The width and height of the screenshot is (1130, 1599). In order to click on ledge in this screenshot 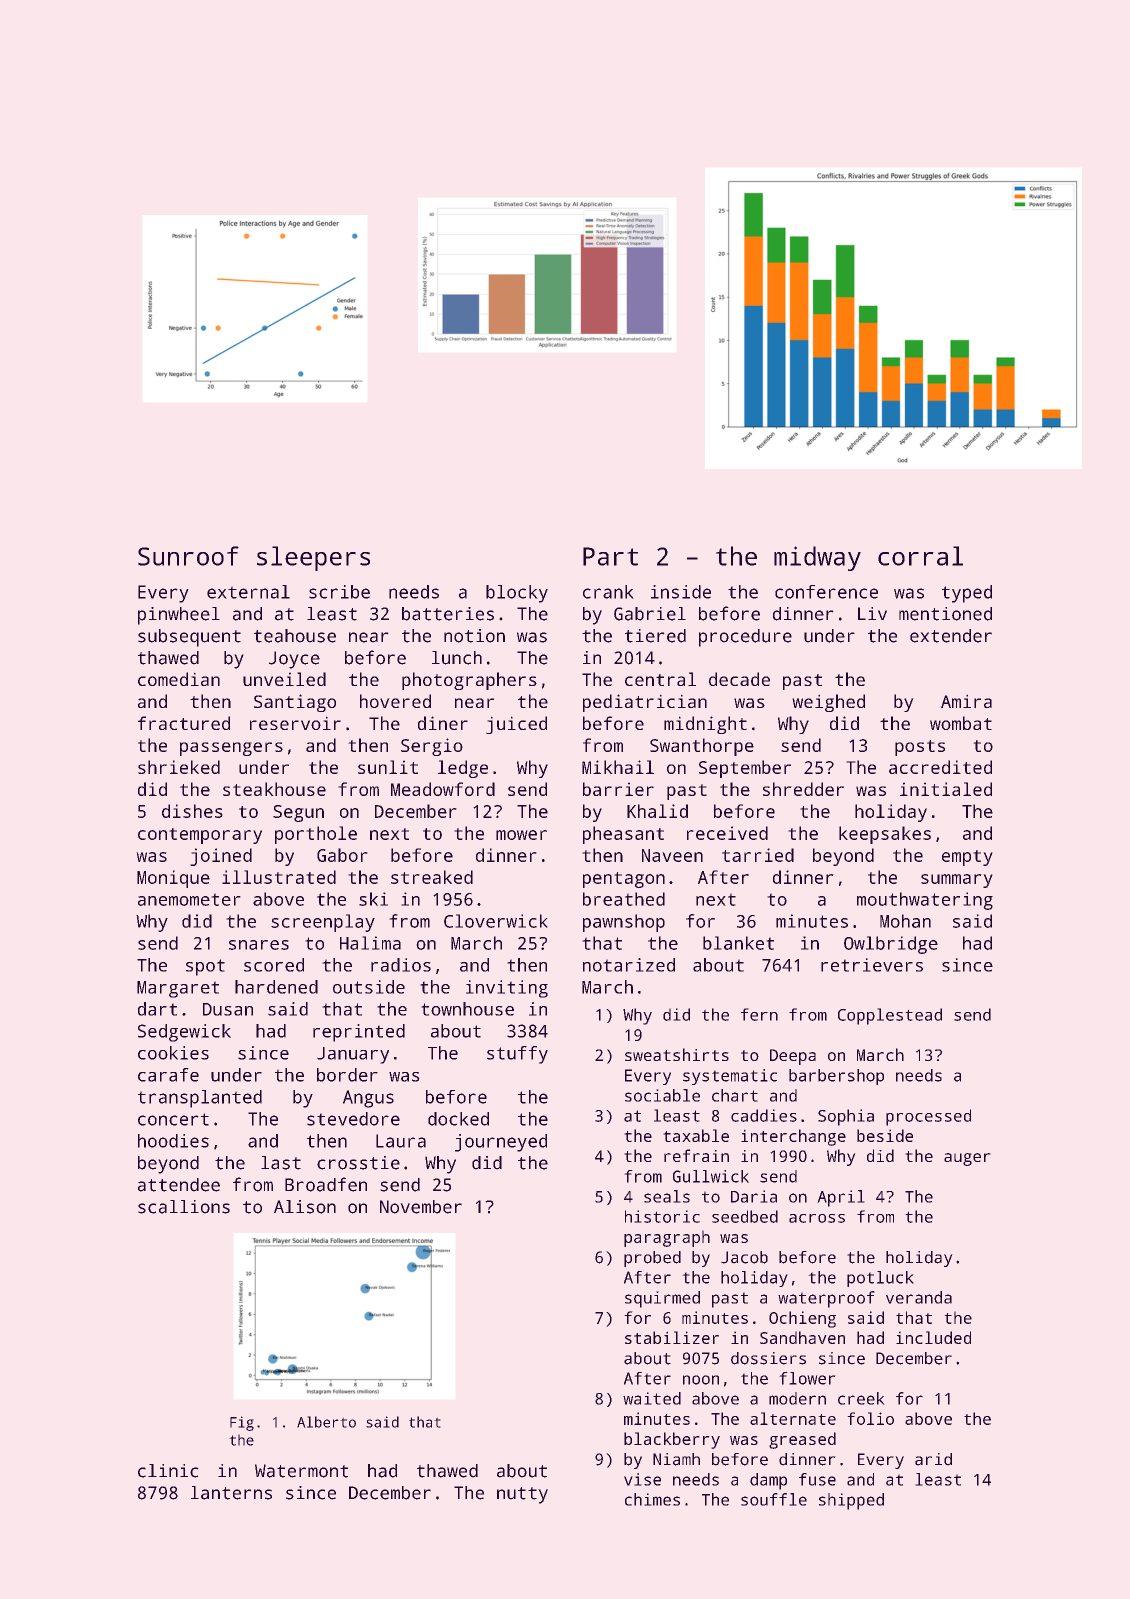, I will do `click(463, 769)`.
